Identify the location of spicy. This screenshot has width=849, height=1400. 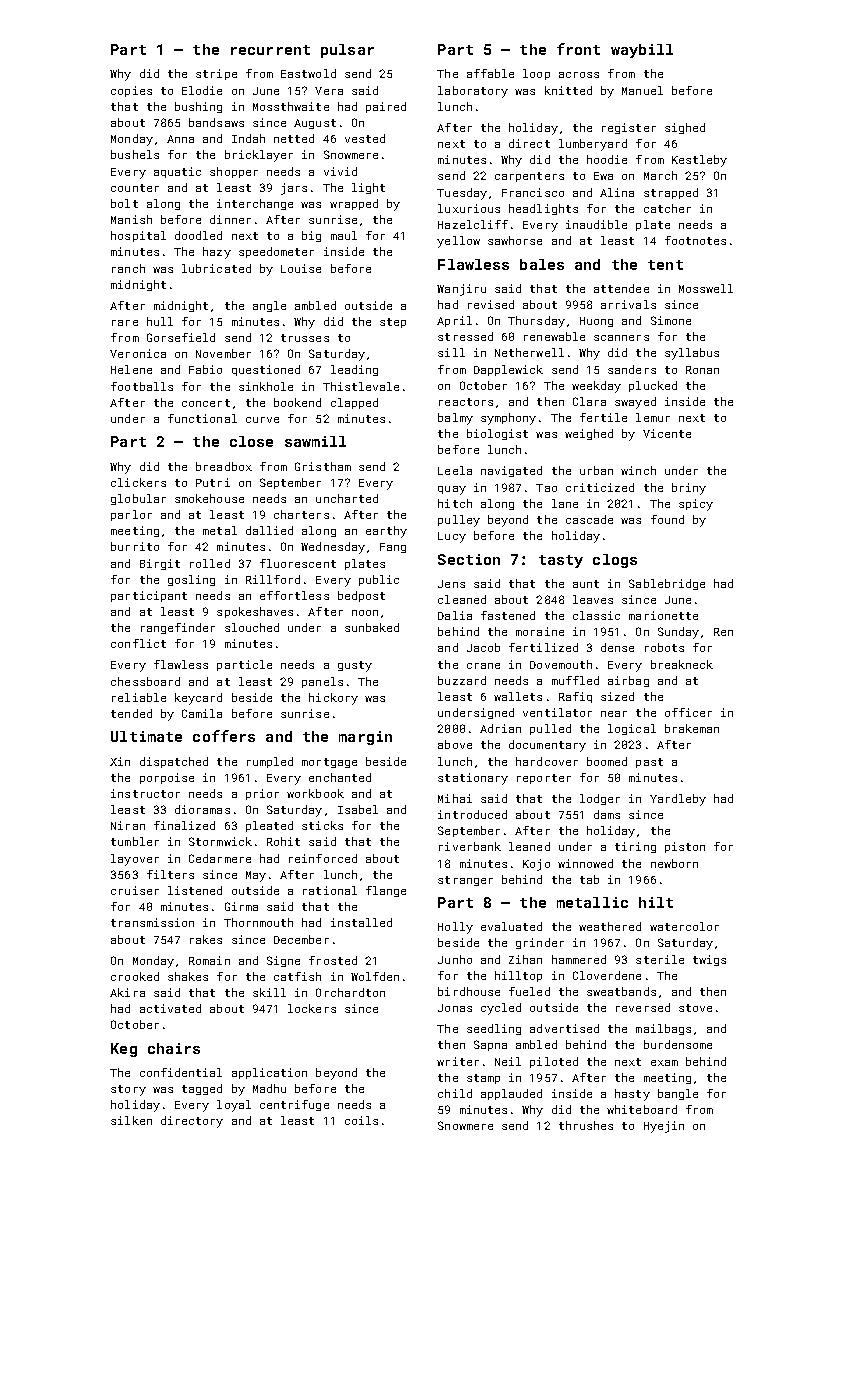
(696, 505).
